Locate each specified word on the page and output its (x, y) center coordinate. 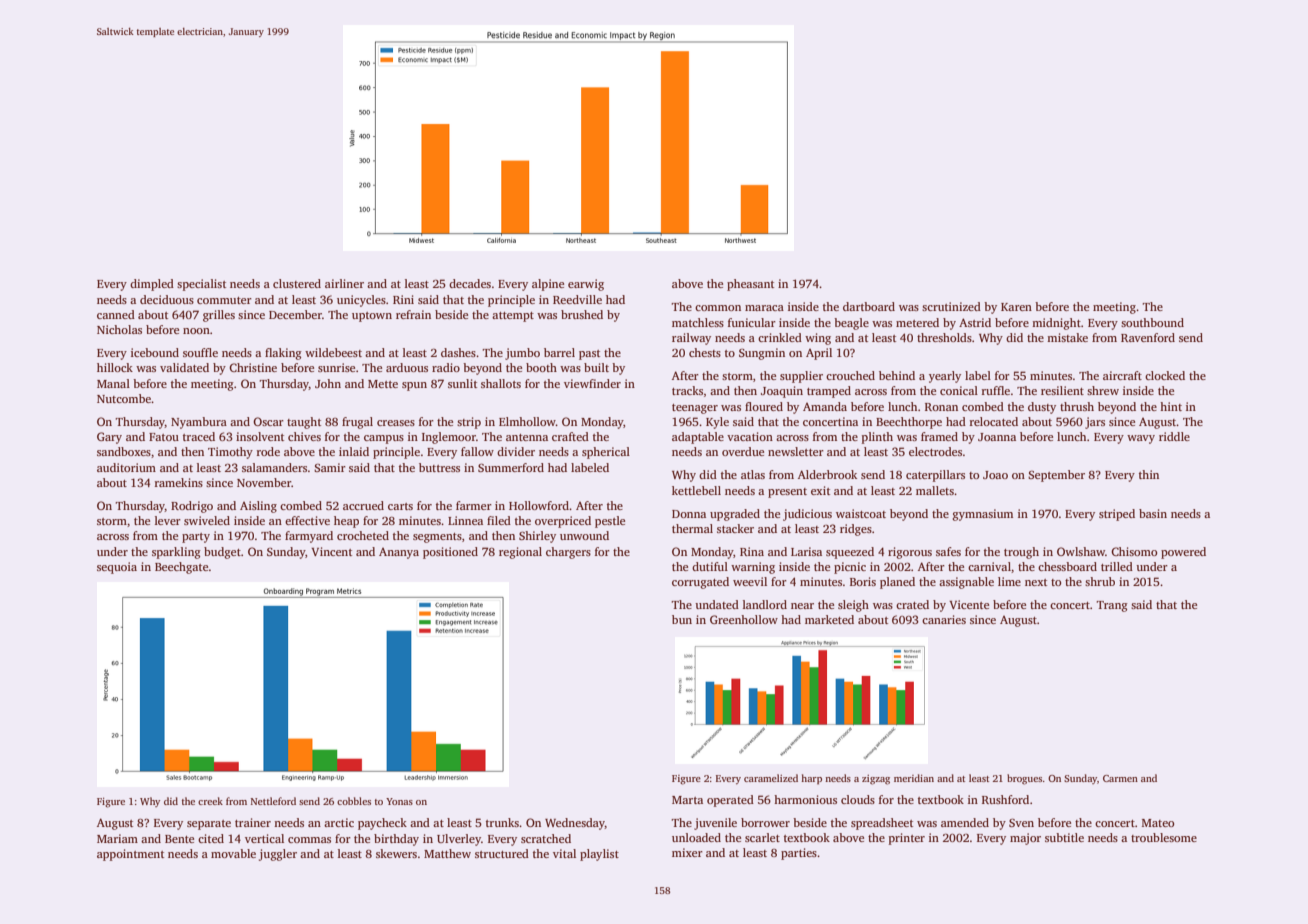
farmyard (309, 537)
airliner (344, 283)
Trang (1112, 606)
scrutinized (951, 306)
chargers (568, 553)
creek (210, 801)
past (589, 355)
